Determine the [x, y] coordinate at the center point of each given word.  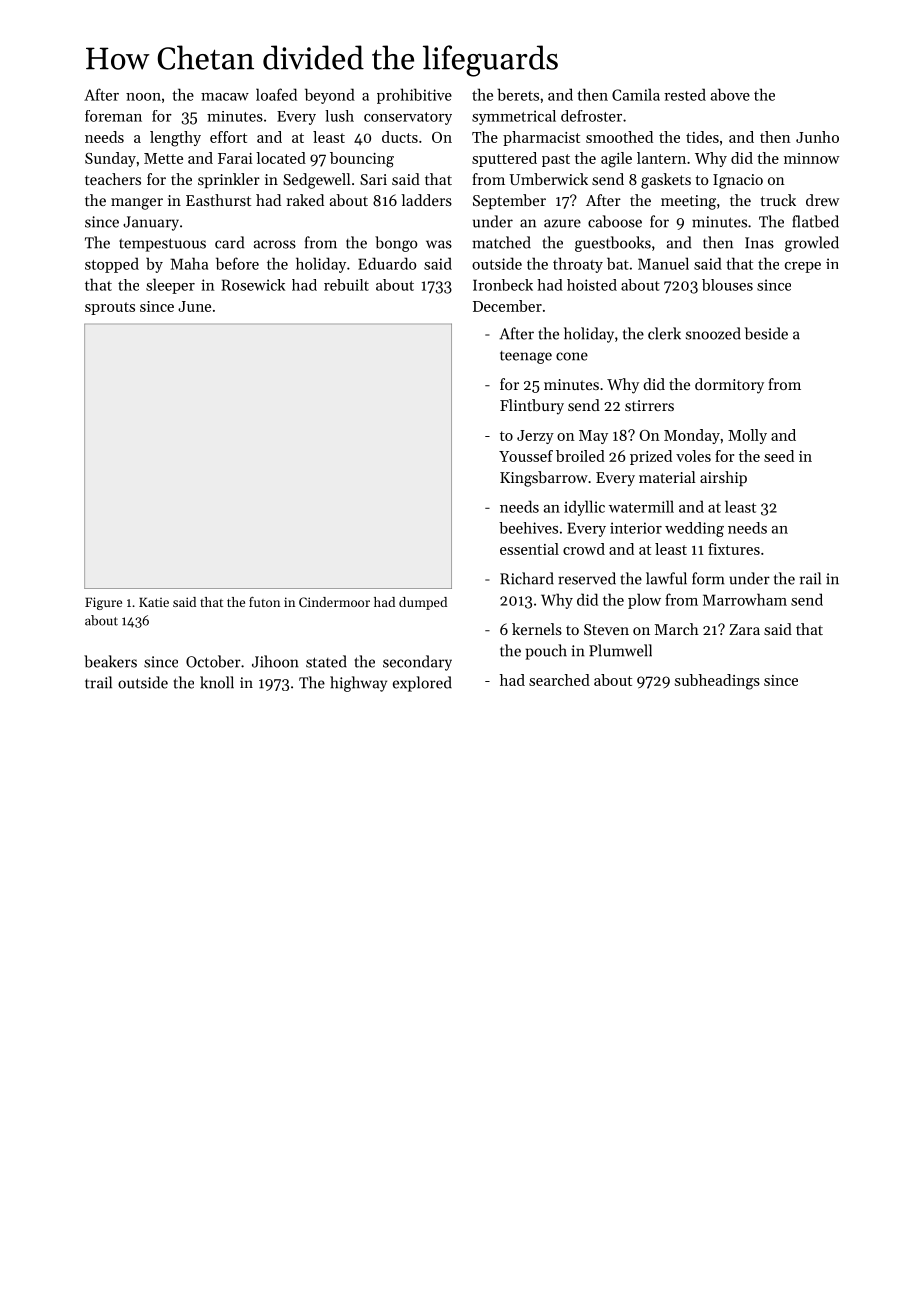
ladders [426, 200]
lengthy [175, 139]
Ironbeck [503, 285]
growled [812, 244]
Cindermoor [334, 602]
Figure [103, 603]
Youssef [526, 456]
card [229, 242]
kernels [537, 629]
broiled [580, 456]
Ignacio [738, 181]
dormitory [729, 386]
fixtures [734, 549]
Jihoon [275, 661]
